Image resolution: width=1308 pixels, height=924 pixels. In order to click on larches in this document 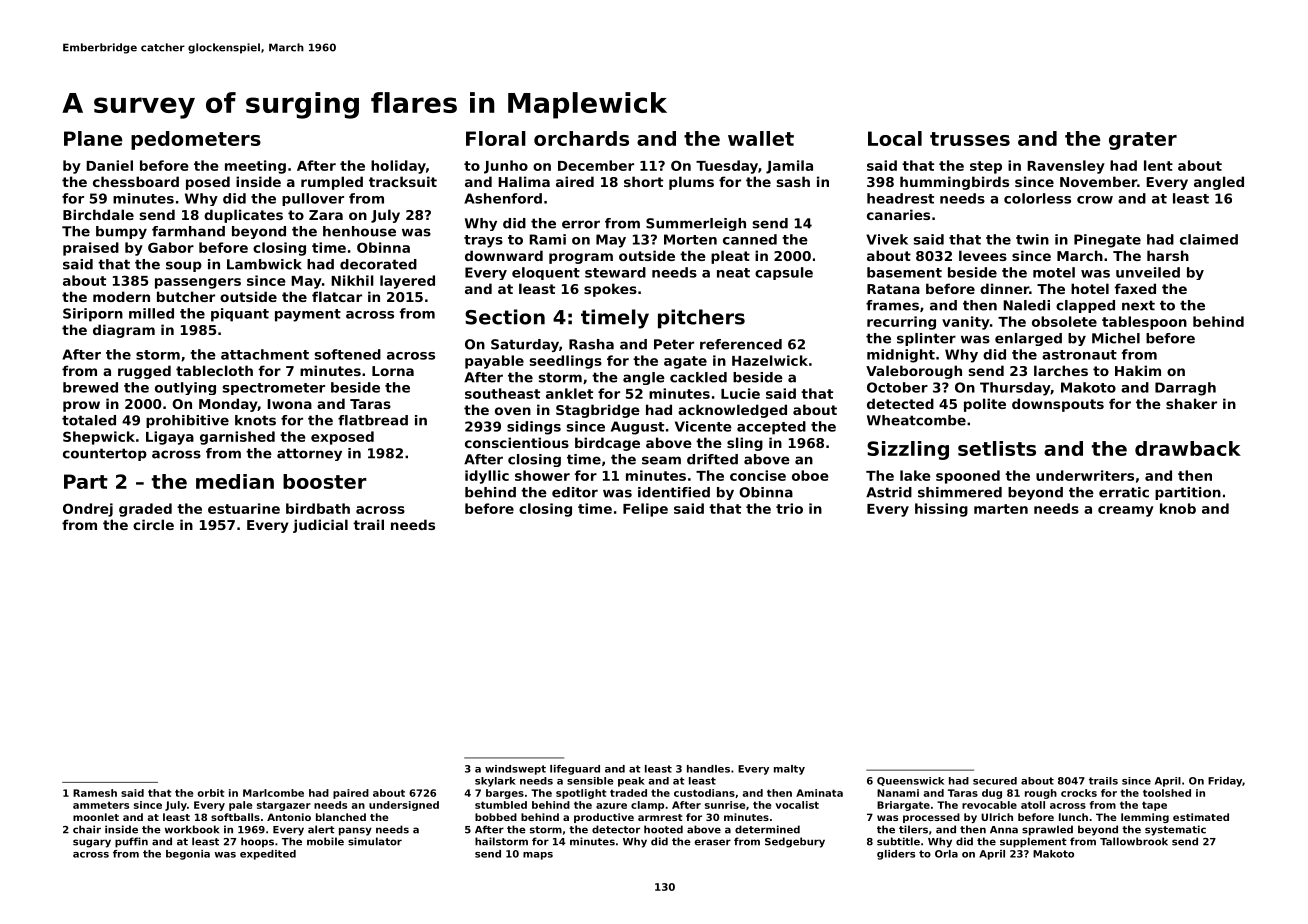, I will do `click(1061, 370)`.
